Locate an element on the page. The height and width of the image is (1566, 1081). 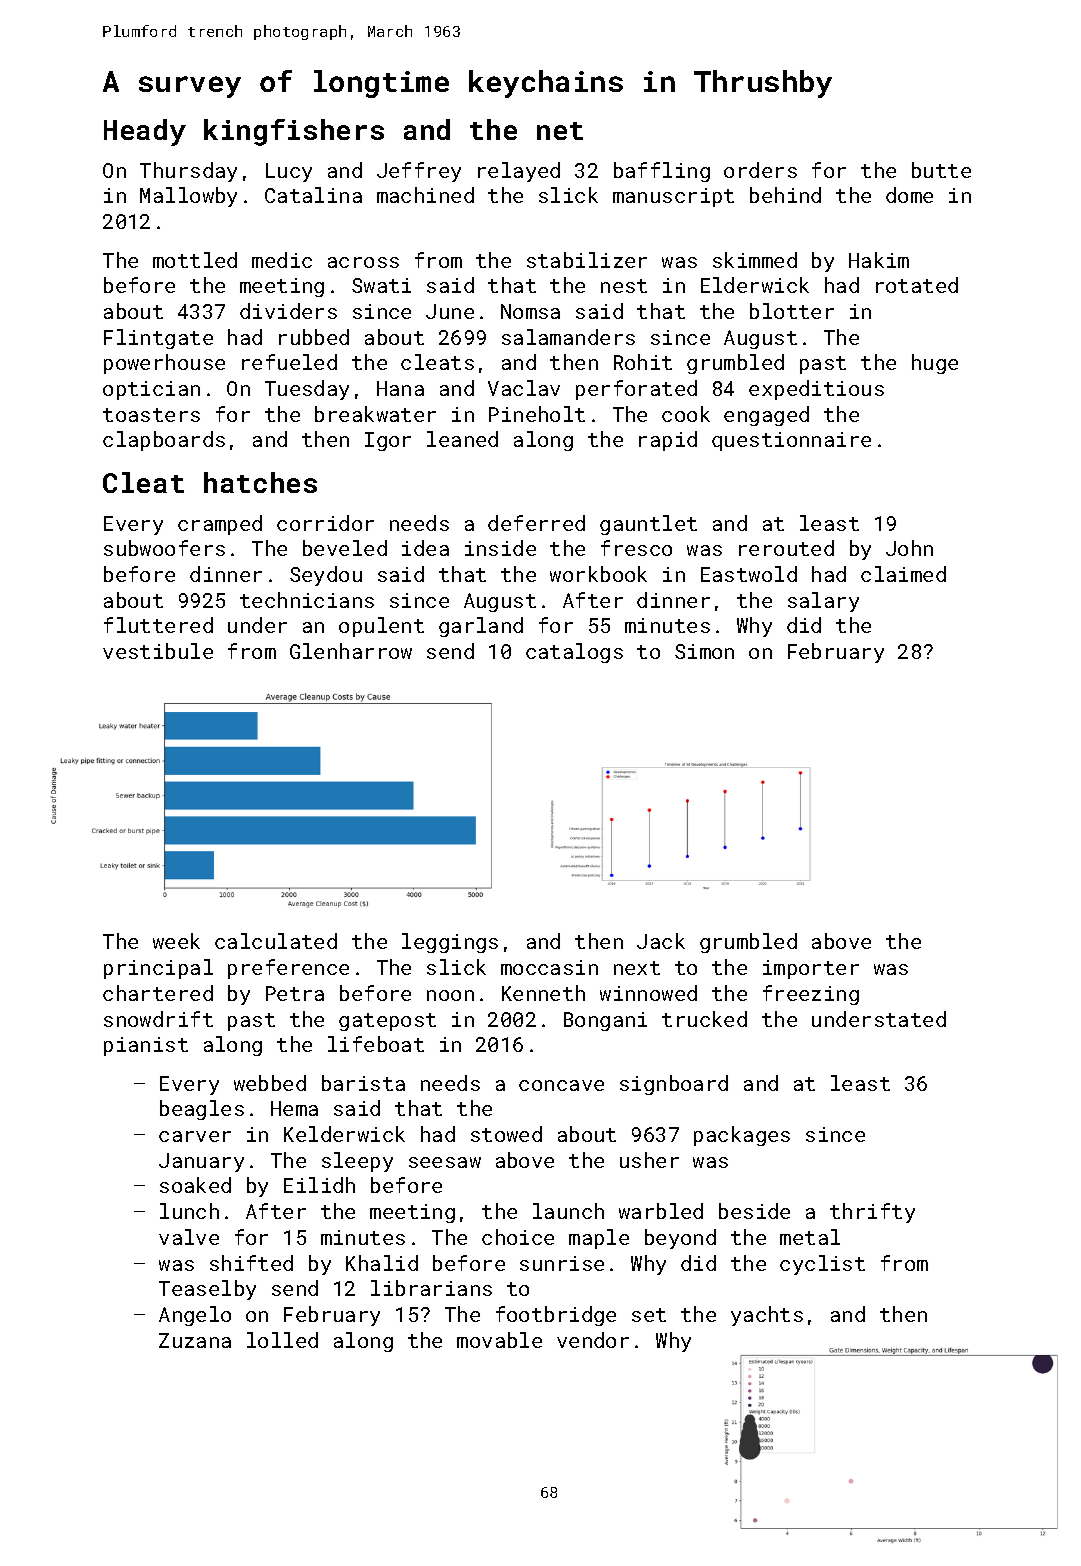
trucked is located at coordinates (704, 1019).
